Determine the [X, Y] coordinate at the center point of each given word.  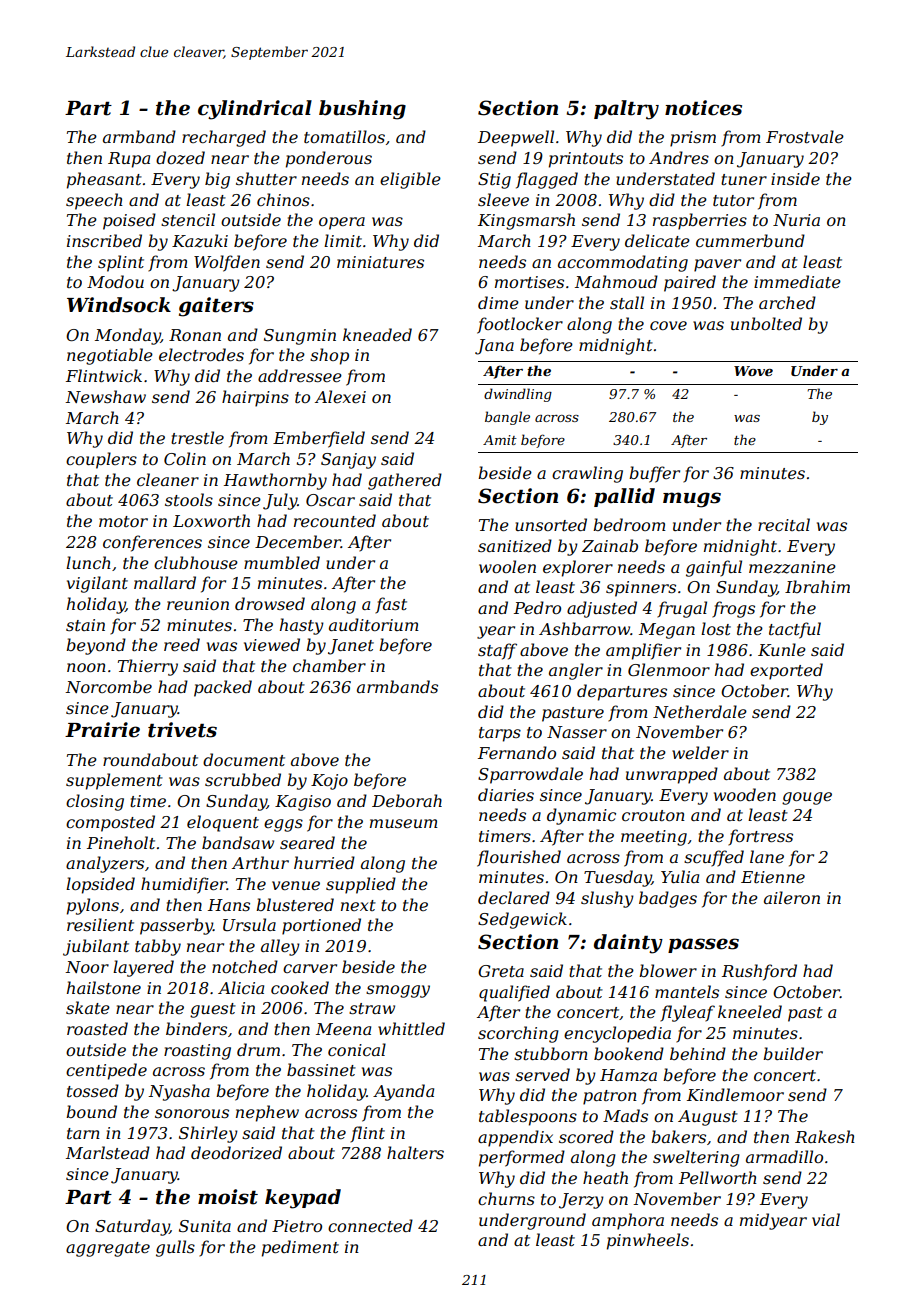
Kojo [329, 782]
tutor [733, 200]
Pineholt [121, 842]
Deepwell [516, 138]
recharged [224, 138]
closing [95, 802]
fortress [760, 837]
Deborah [407, 800]
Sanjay [348, 461]
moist [228, 1197]
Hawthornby [275, 481]
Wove [753, 371]
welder [700, 752]
